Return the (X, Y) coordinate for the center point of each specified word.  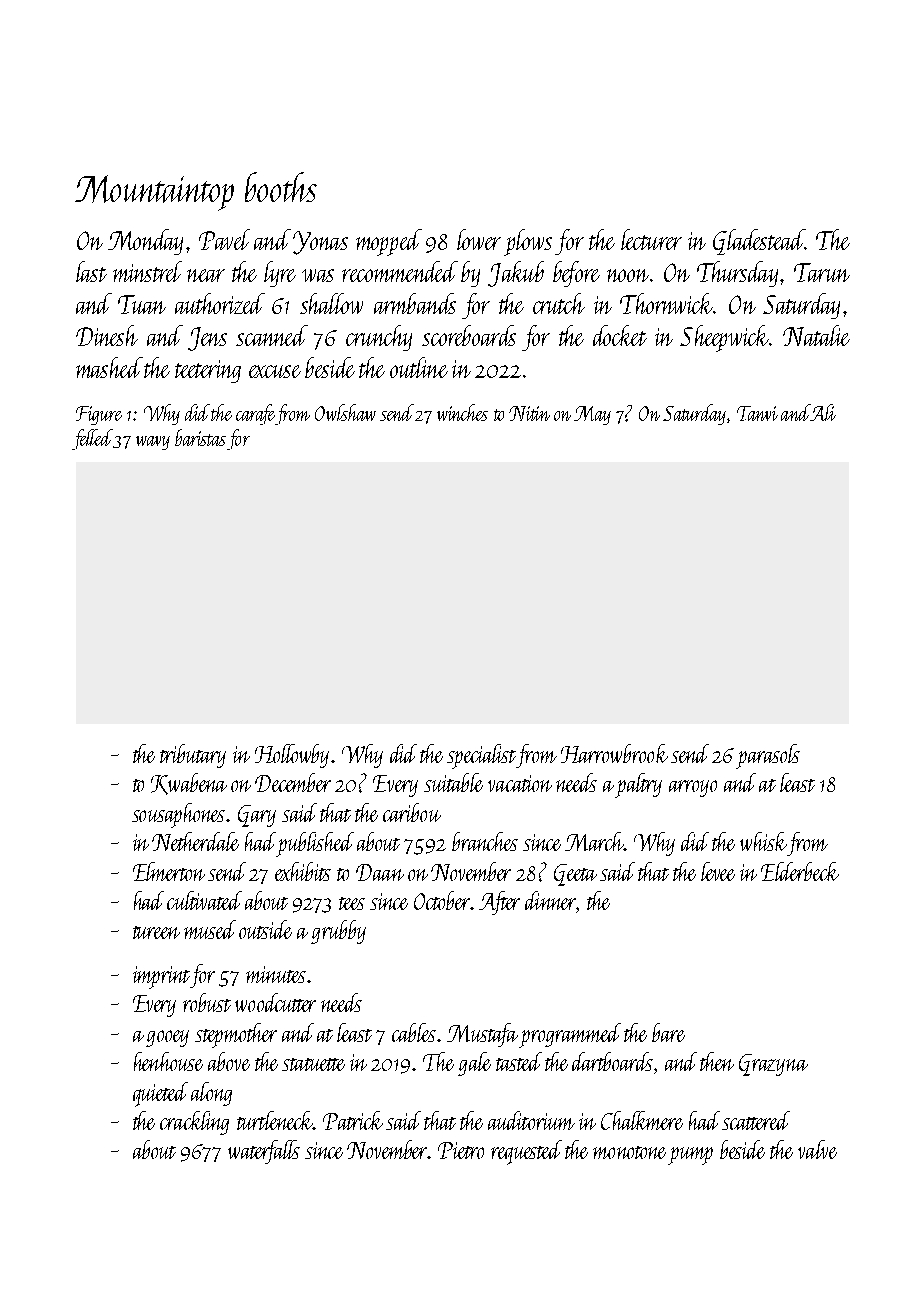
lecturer (651, 239)
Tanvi (757, 413)
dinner (550, 900)
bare (668, 1032)
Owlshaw (345, 412)
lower (479, 239)
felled (92, 439)
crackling (194, 1123)
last (91, 271)
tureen (156, 932)
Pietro (461, 1150)
